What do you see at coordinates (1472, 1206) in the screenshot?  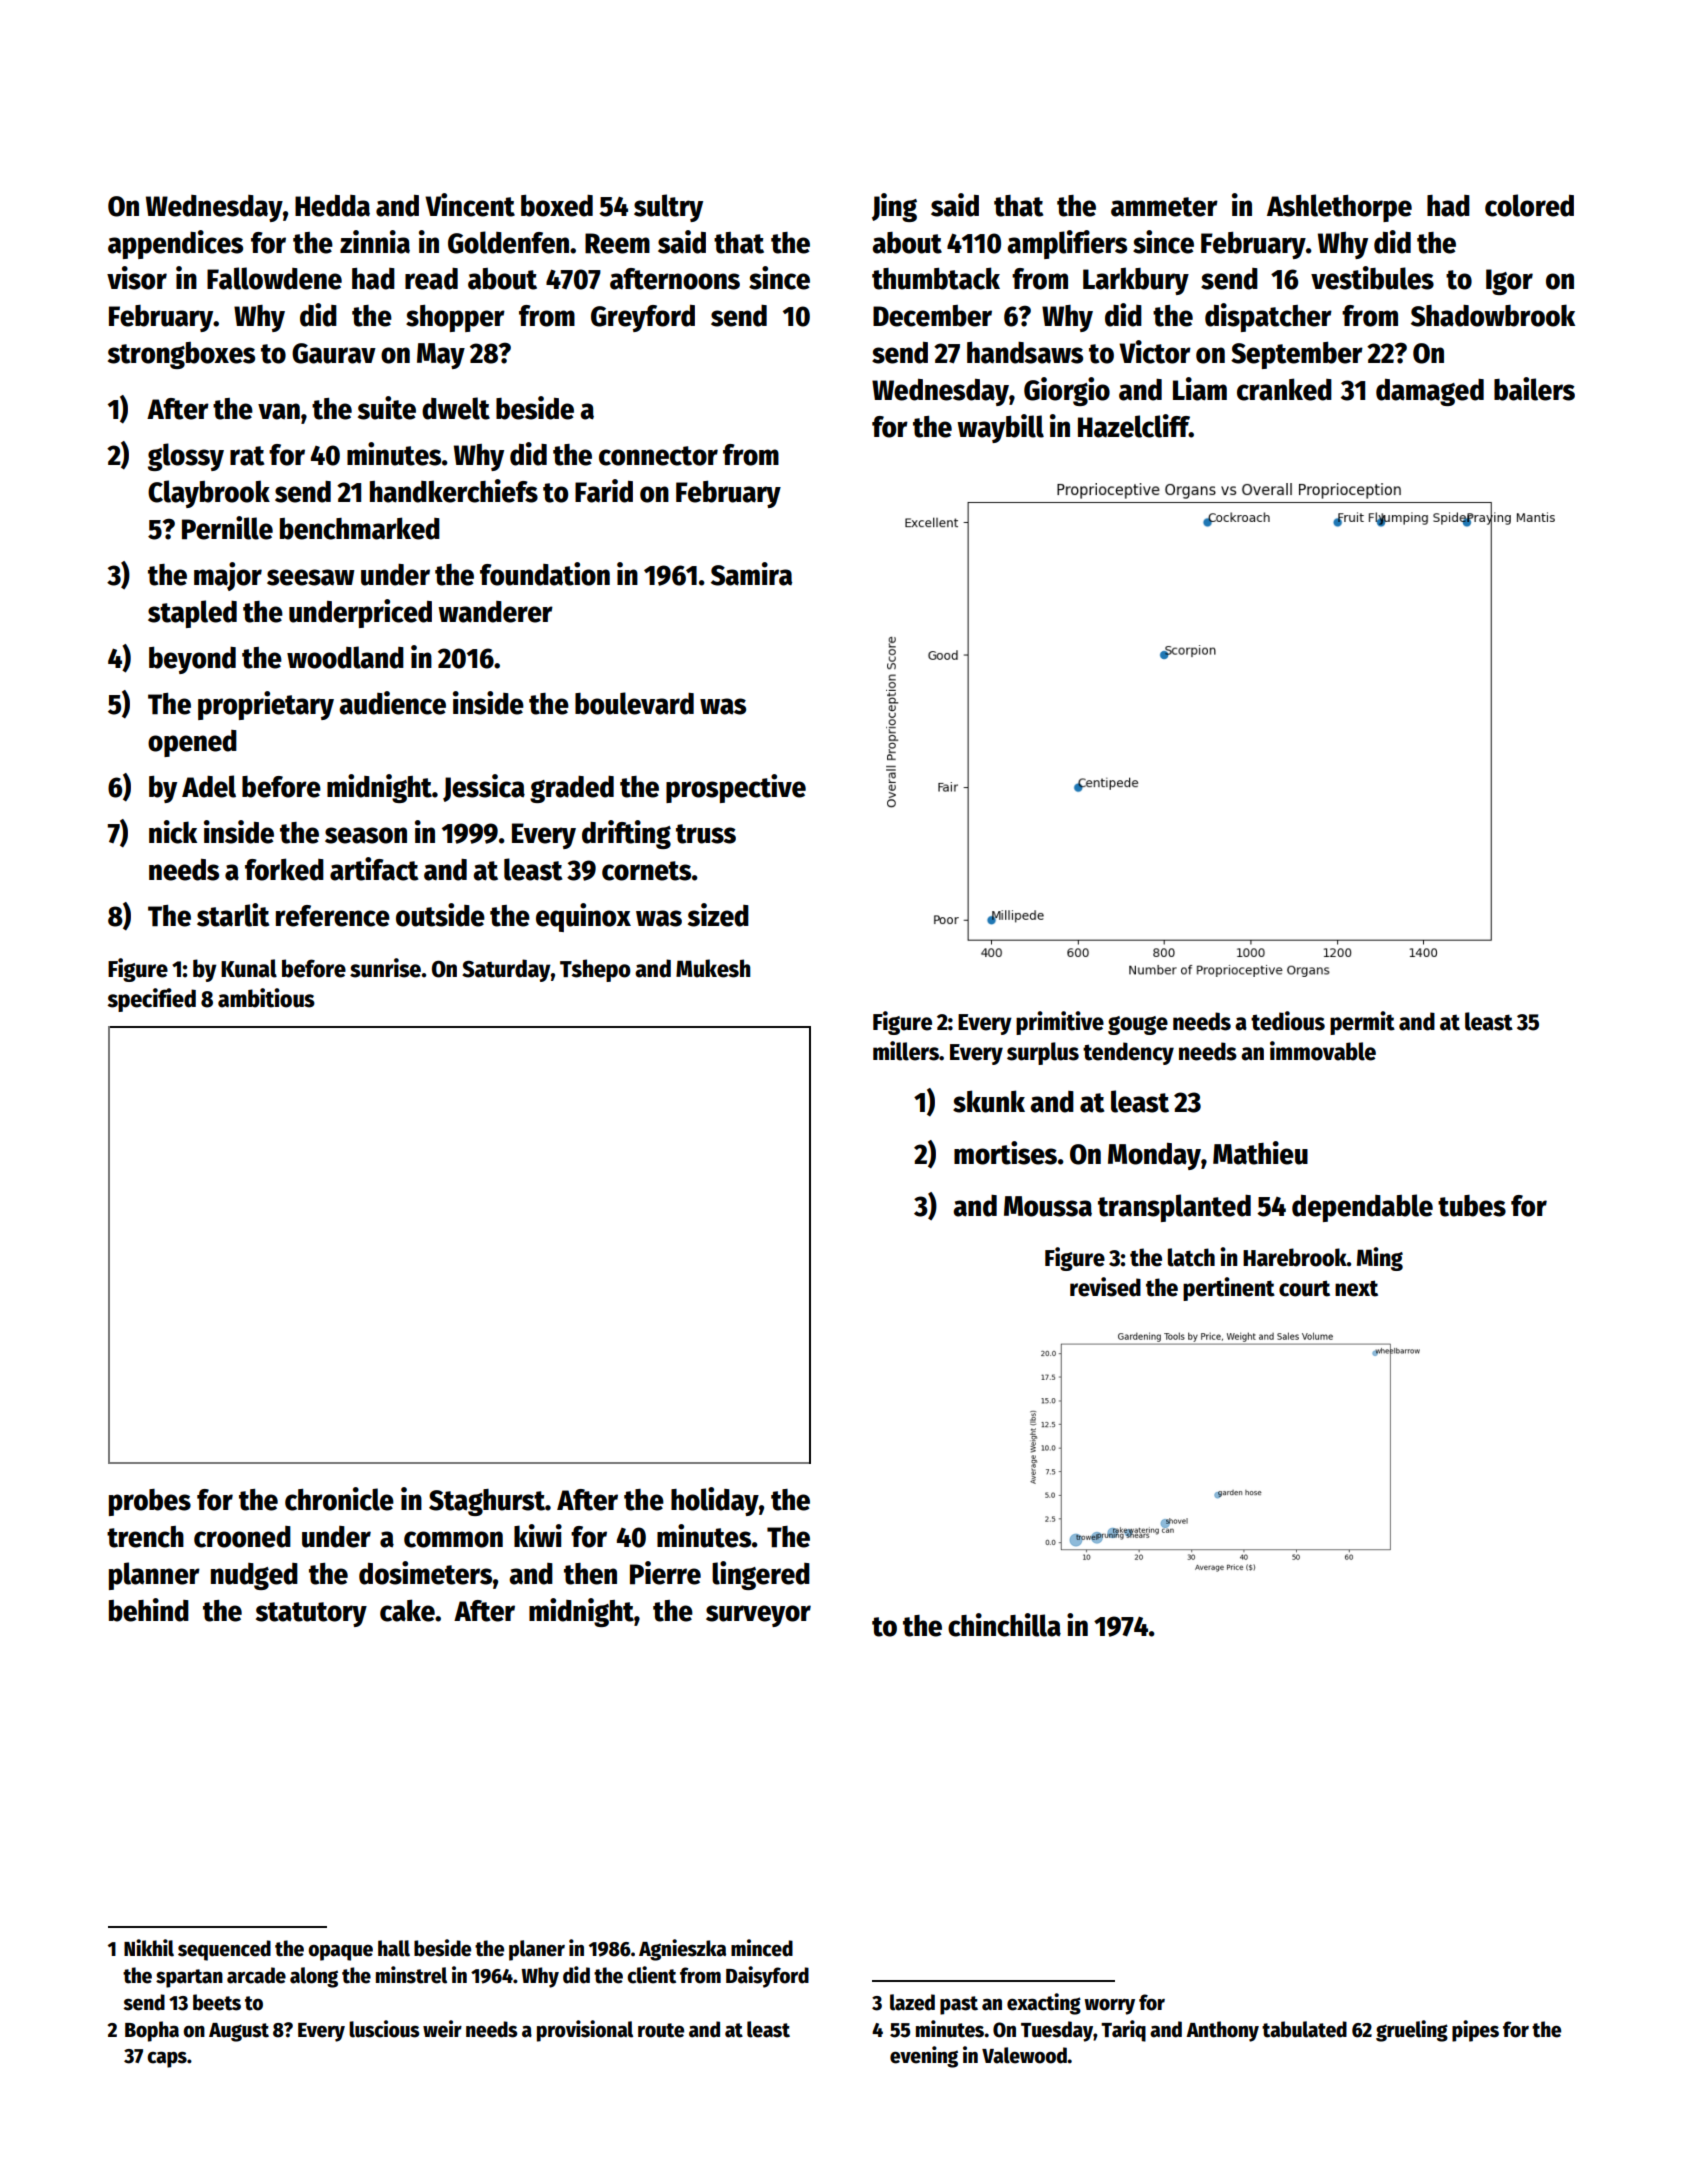 I see `tubes` at bounding box center [1472, 1206].
